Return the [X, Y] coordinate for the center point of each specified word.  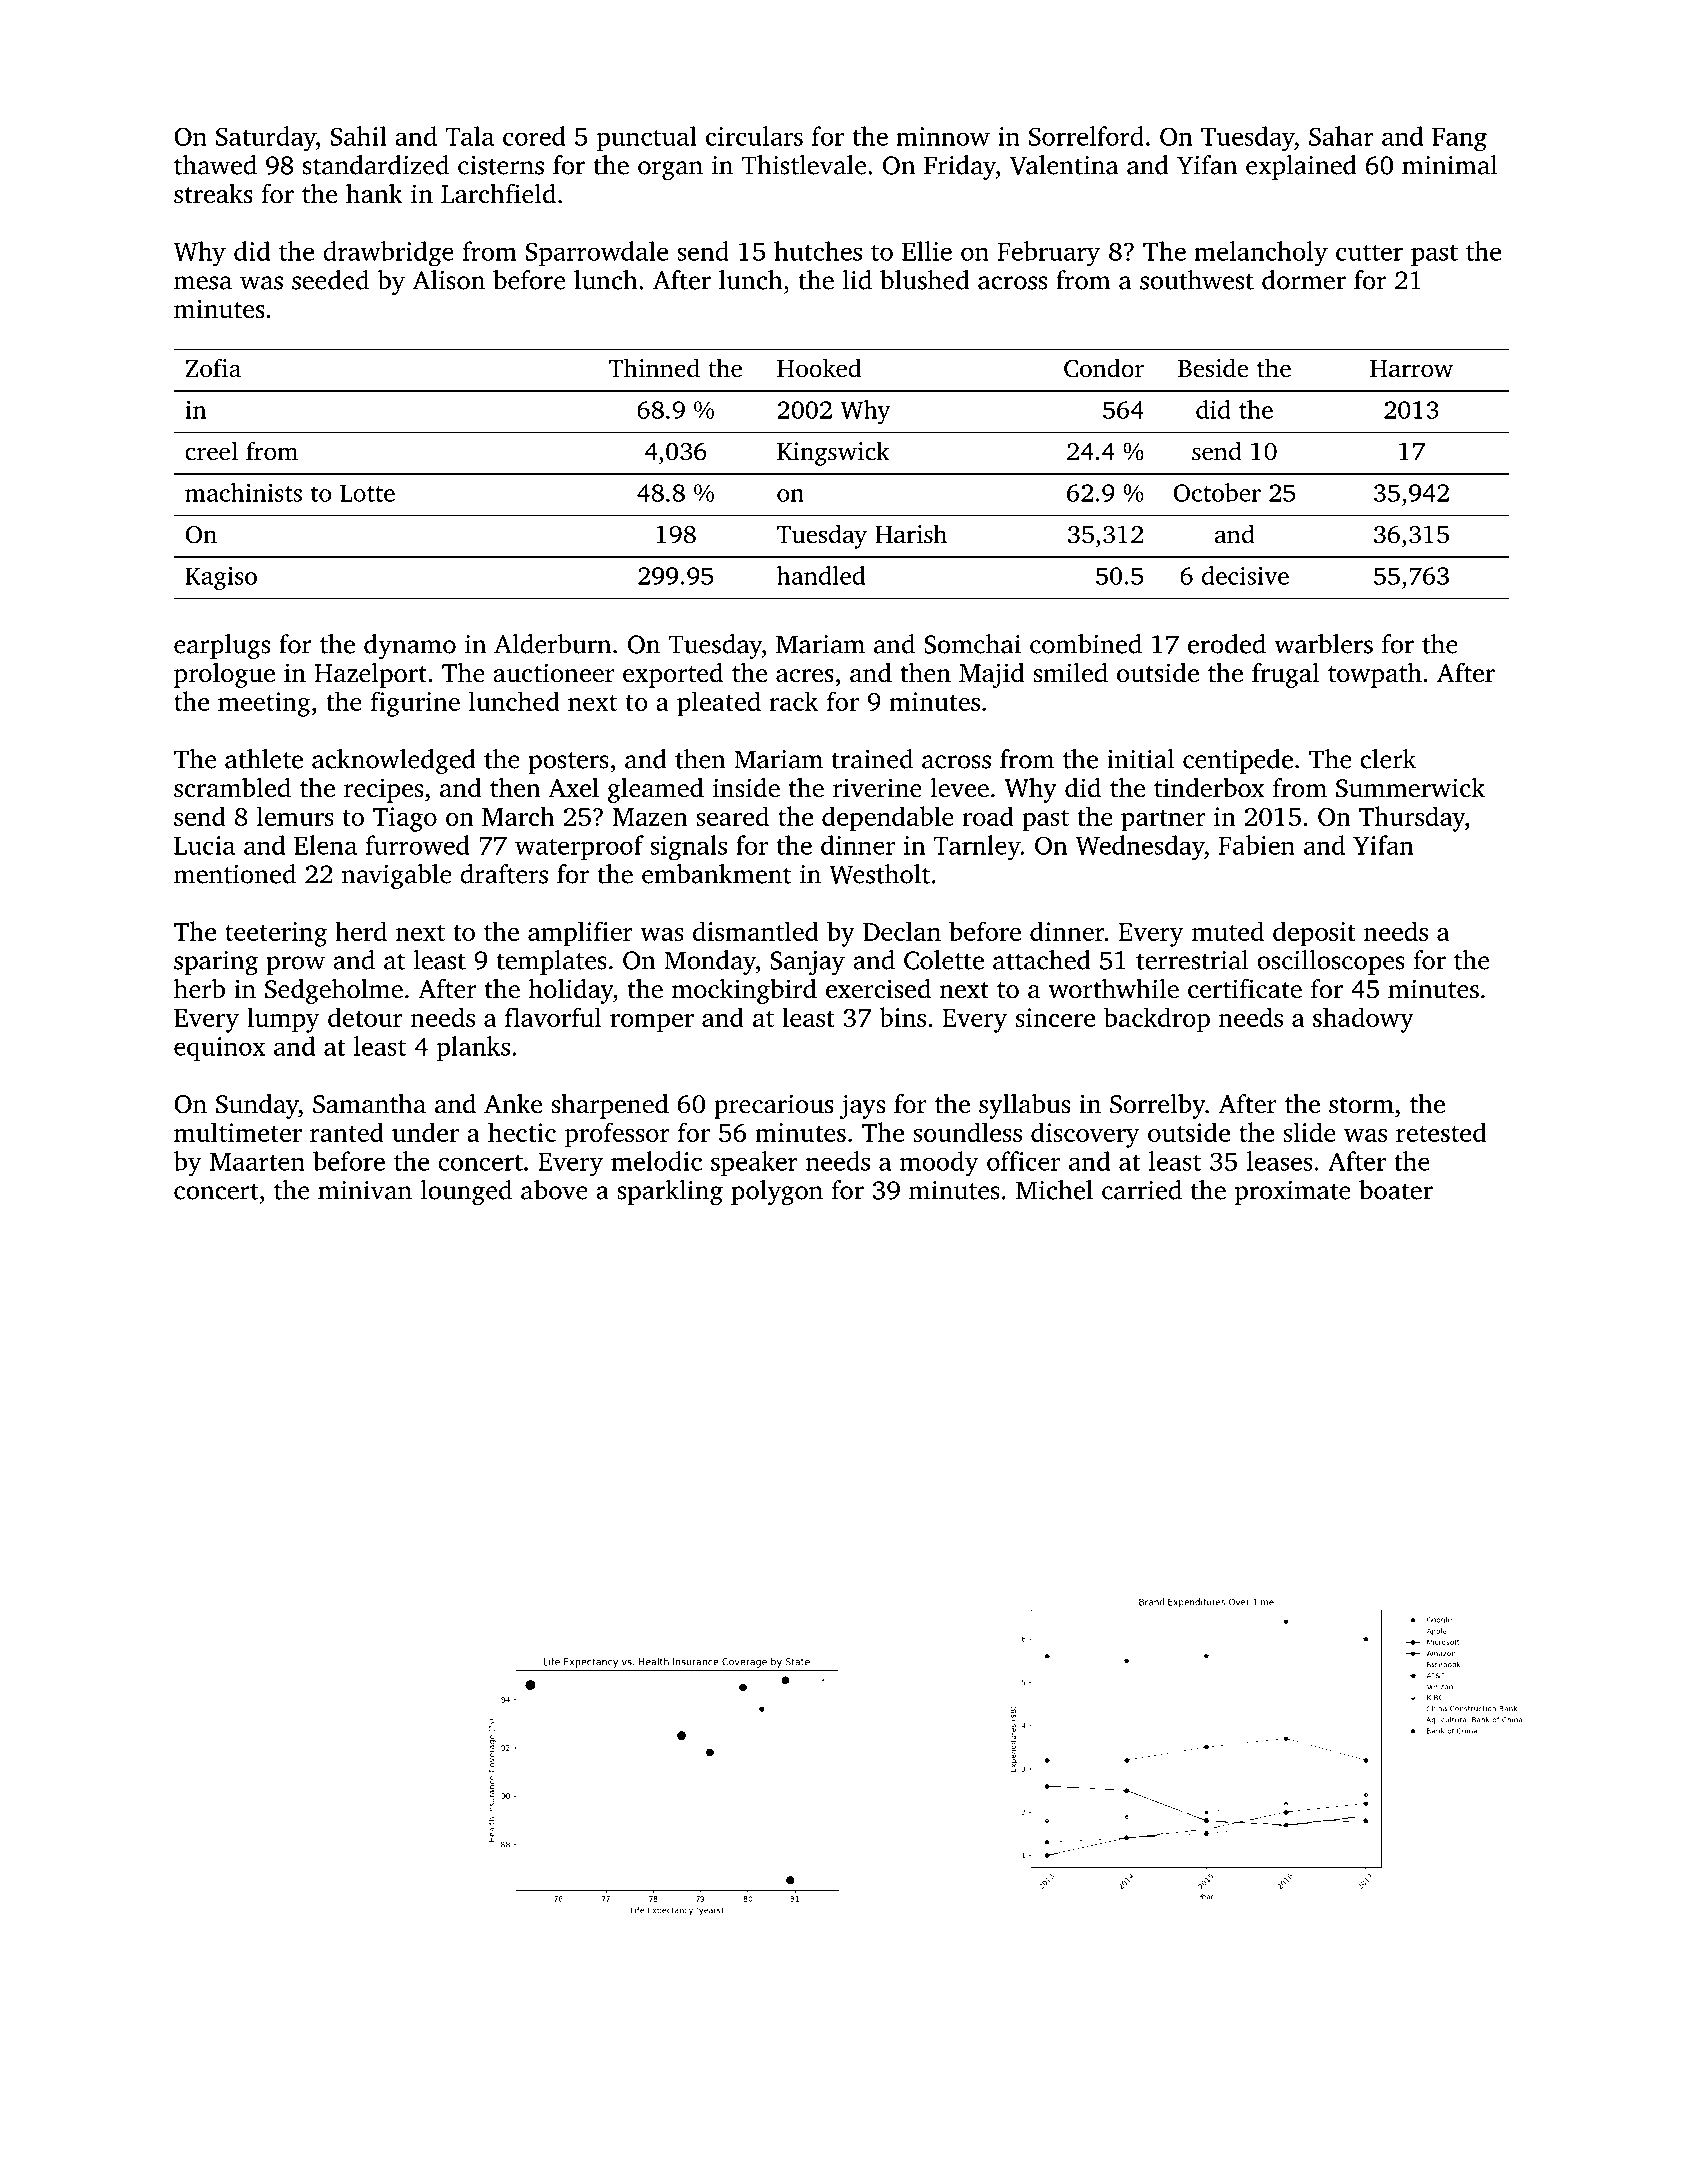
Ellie [927, 251]
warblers [1323, 644]
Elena [325, 845]
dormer [1304, 280]
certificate [1245, 989]
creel [211, 451]
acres [805, 676]
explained [1301, 167]
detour [365, 1017]
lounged [466, 1192]
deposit [1314, 934]
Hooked [819, 368]
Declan [902, 931]
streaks [213, 194]
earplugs [222, 646]
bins [903, 1017]
